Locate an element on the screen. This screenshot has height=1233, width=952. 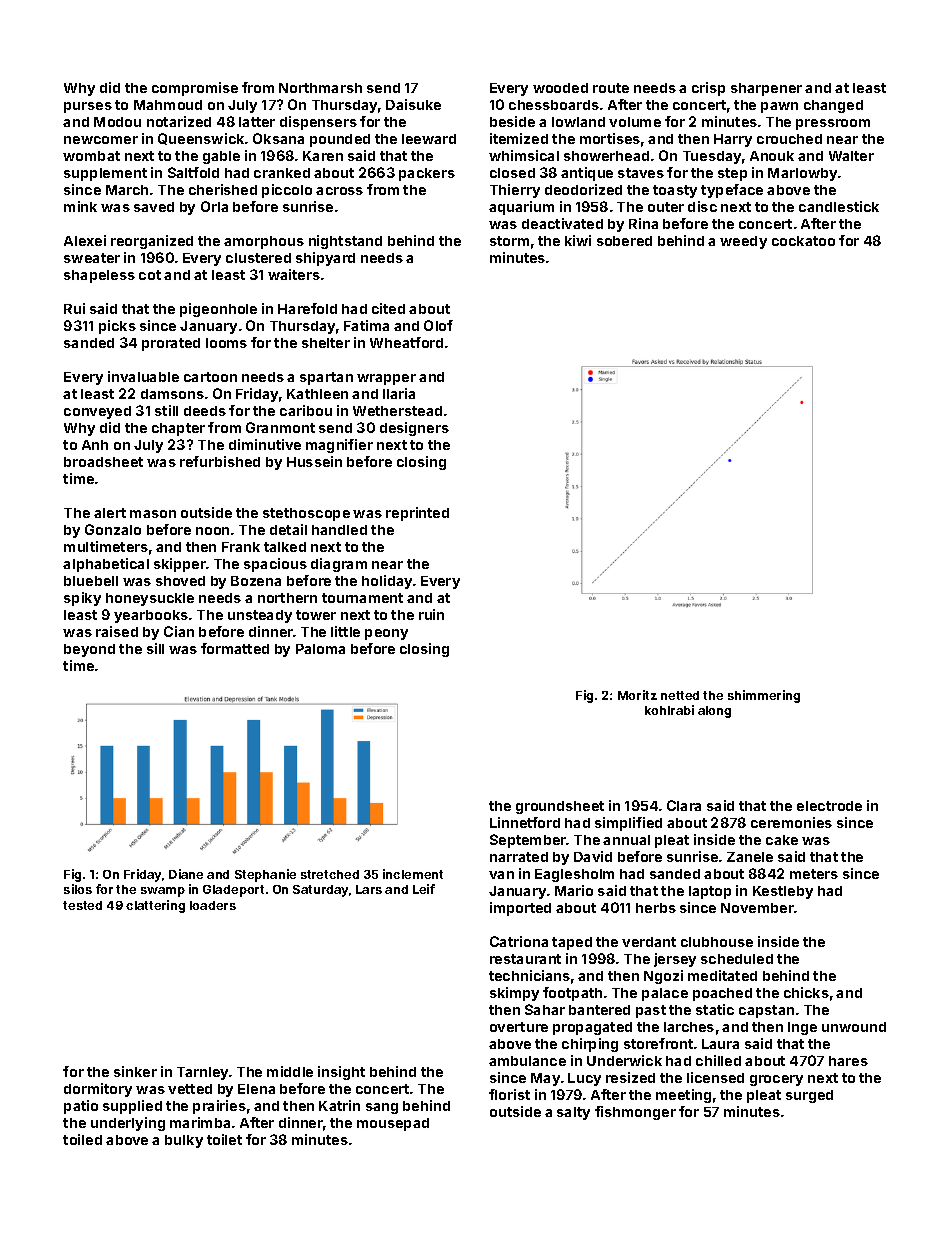
wrapper is located at coordinates (386, 379).
